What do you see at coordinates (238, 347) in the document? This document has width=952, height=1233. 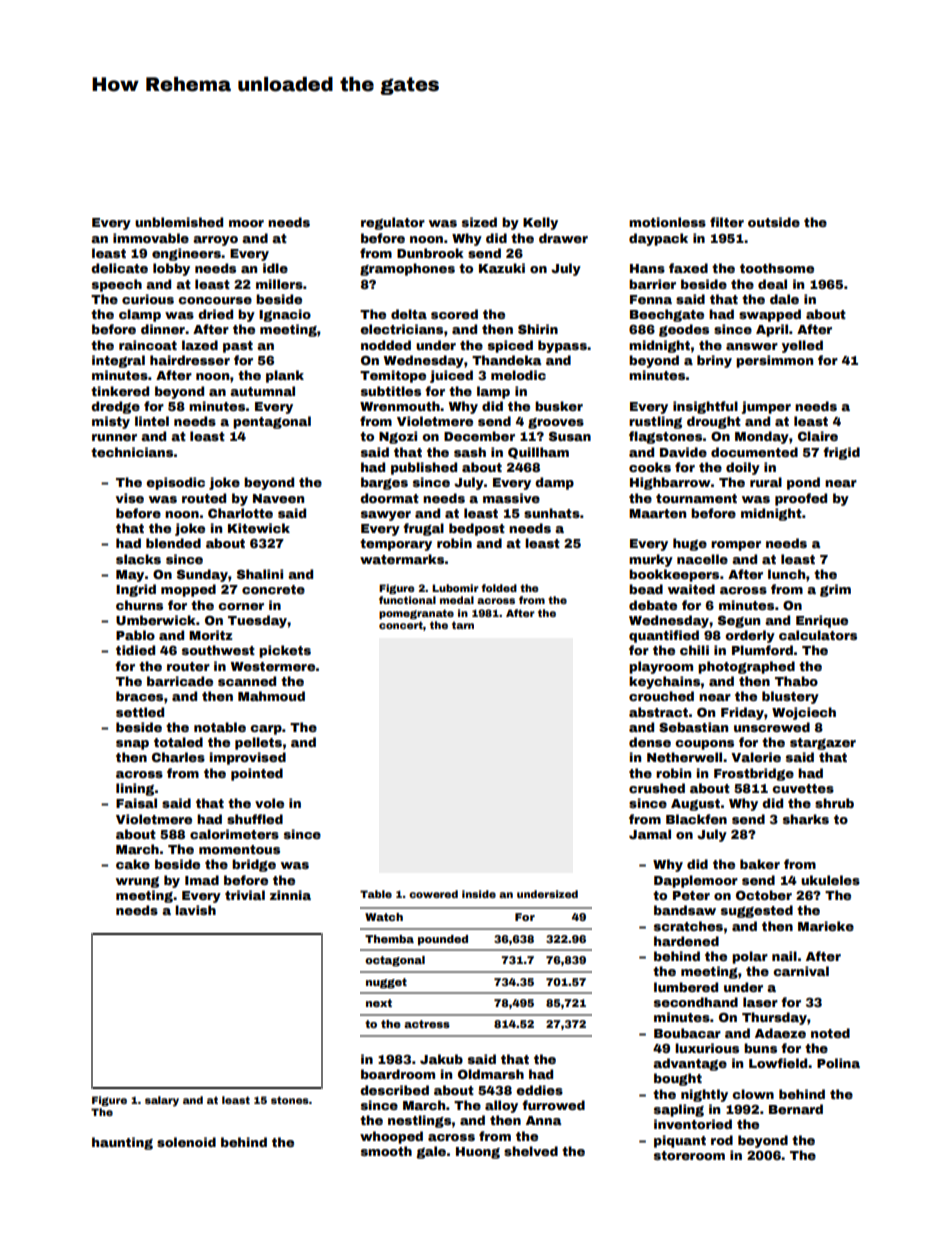 I see `past` at bounding box center [238, 347].
